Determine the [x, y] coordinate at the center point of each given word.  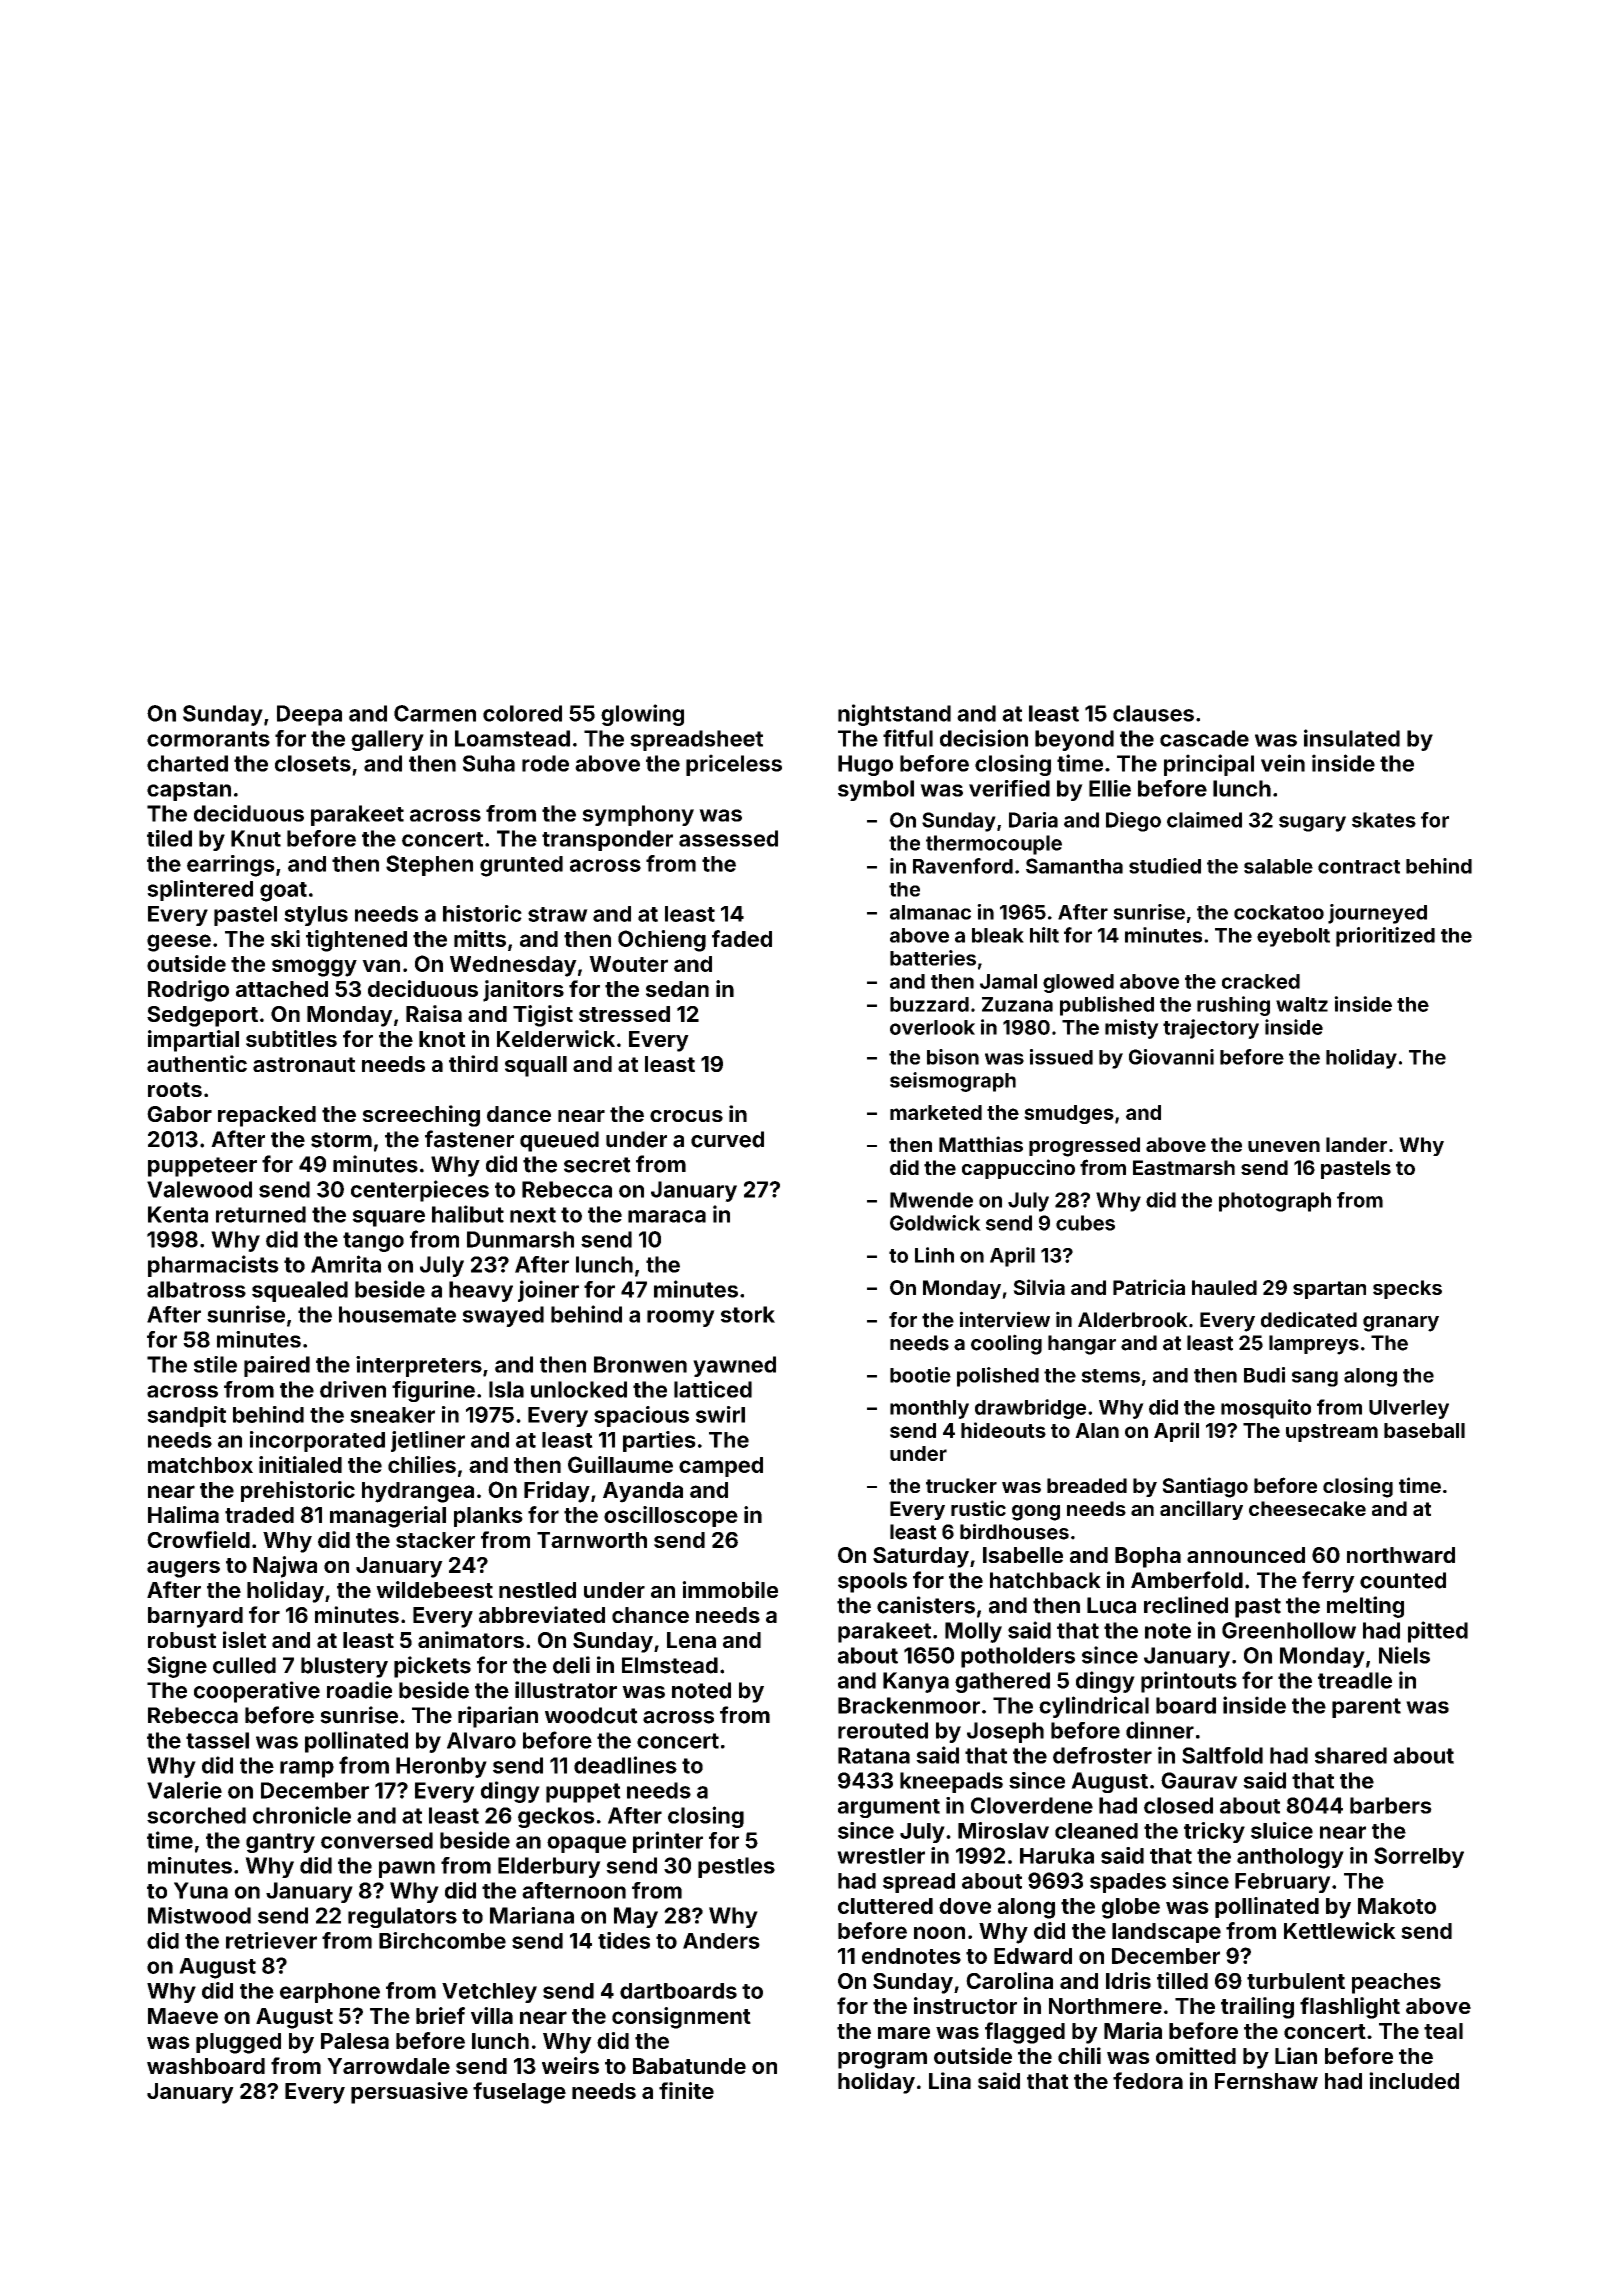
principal [1209, 765]
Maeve [183, 2016]
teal [1443, 2031]
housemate [397, 1314]
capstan [189, 791]
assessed [728, 838]
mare [904, 2033]
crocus [686, 1116]
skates [1384, 820]
